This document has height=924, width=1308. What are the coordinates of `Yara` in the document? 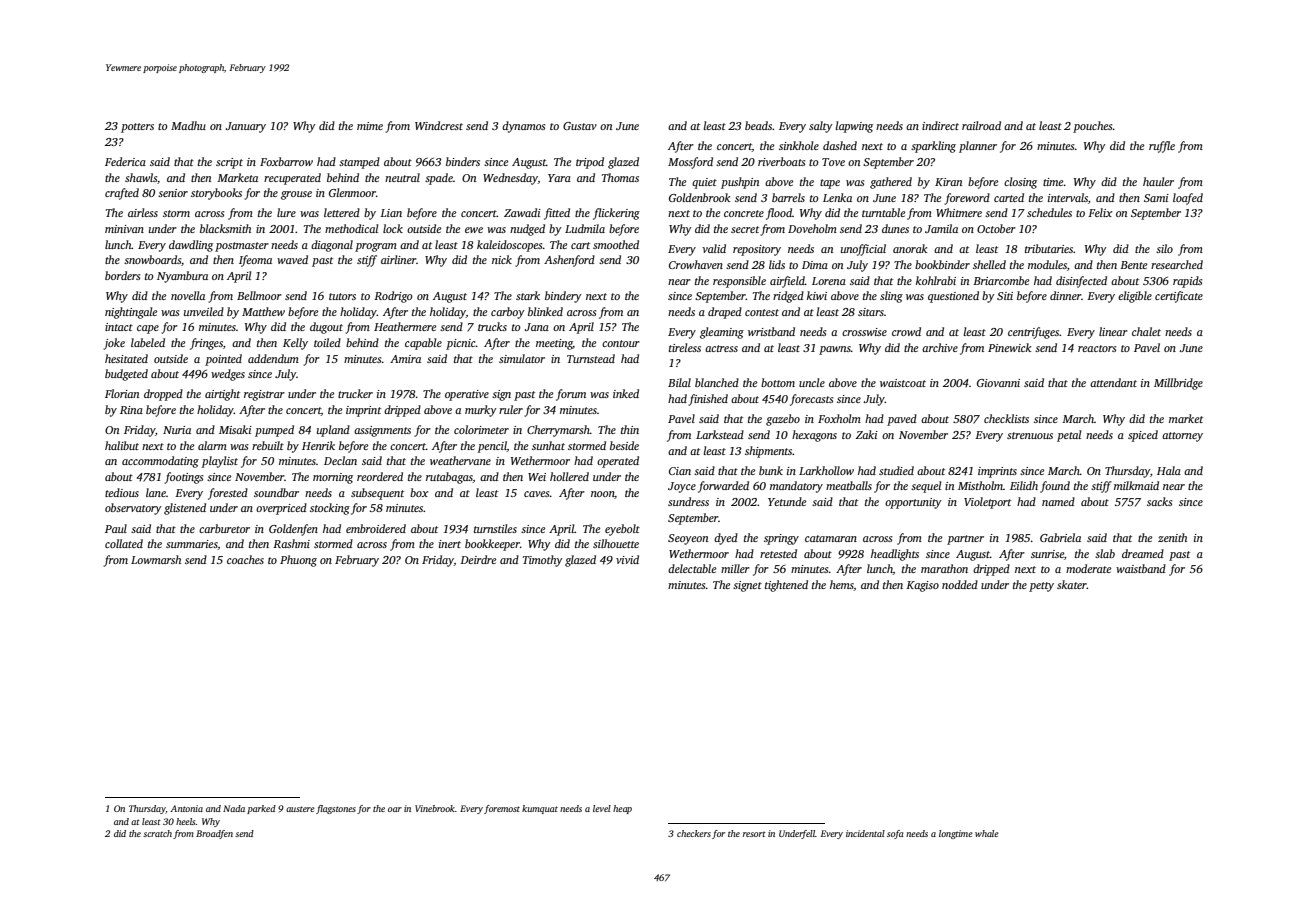 It's located at (559, 178).
